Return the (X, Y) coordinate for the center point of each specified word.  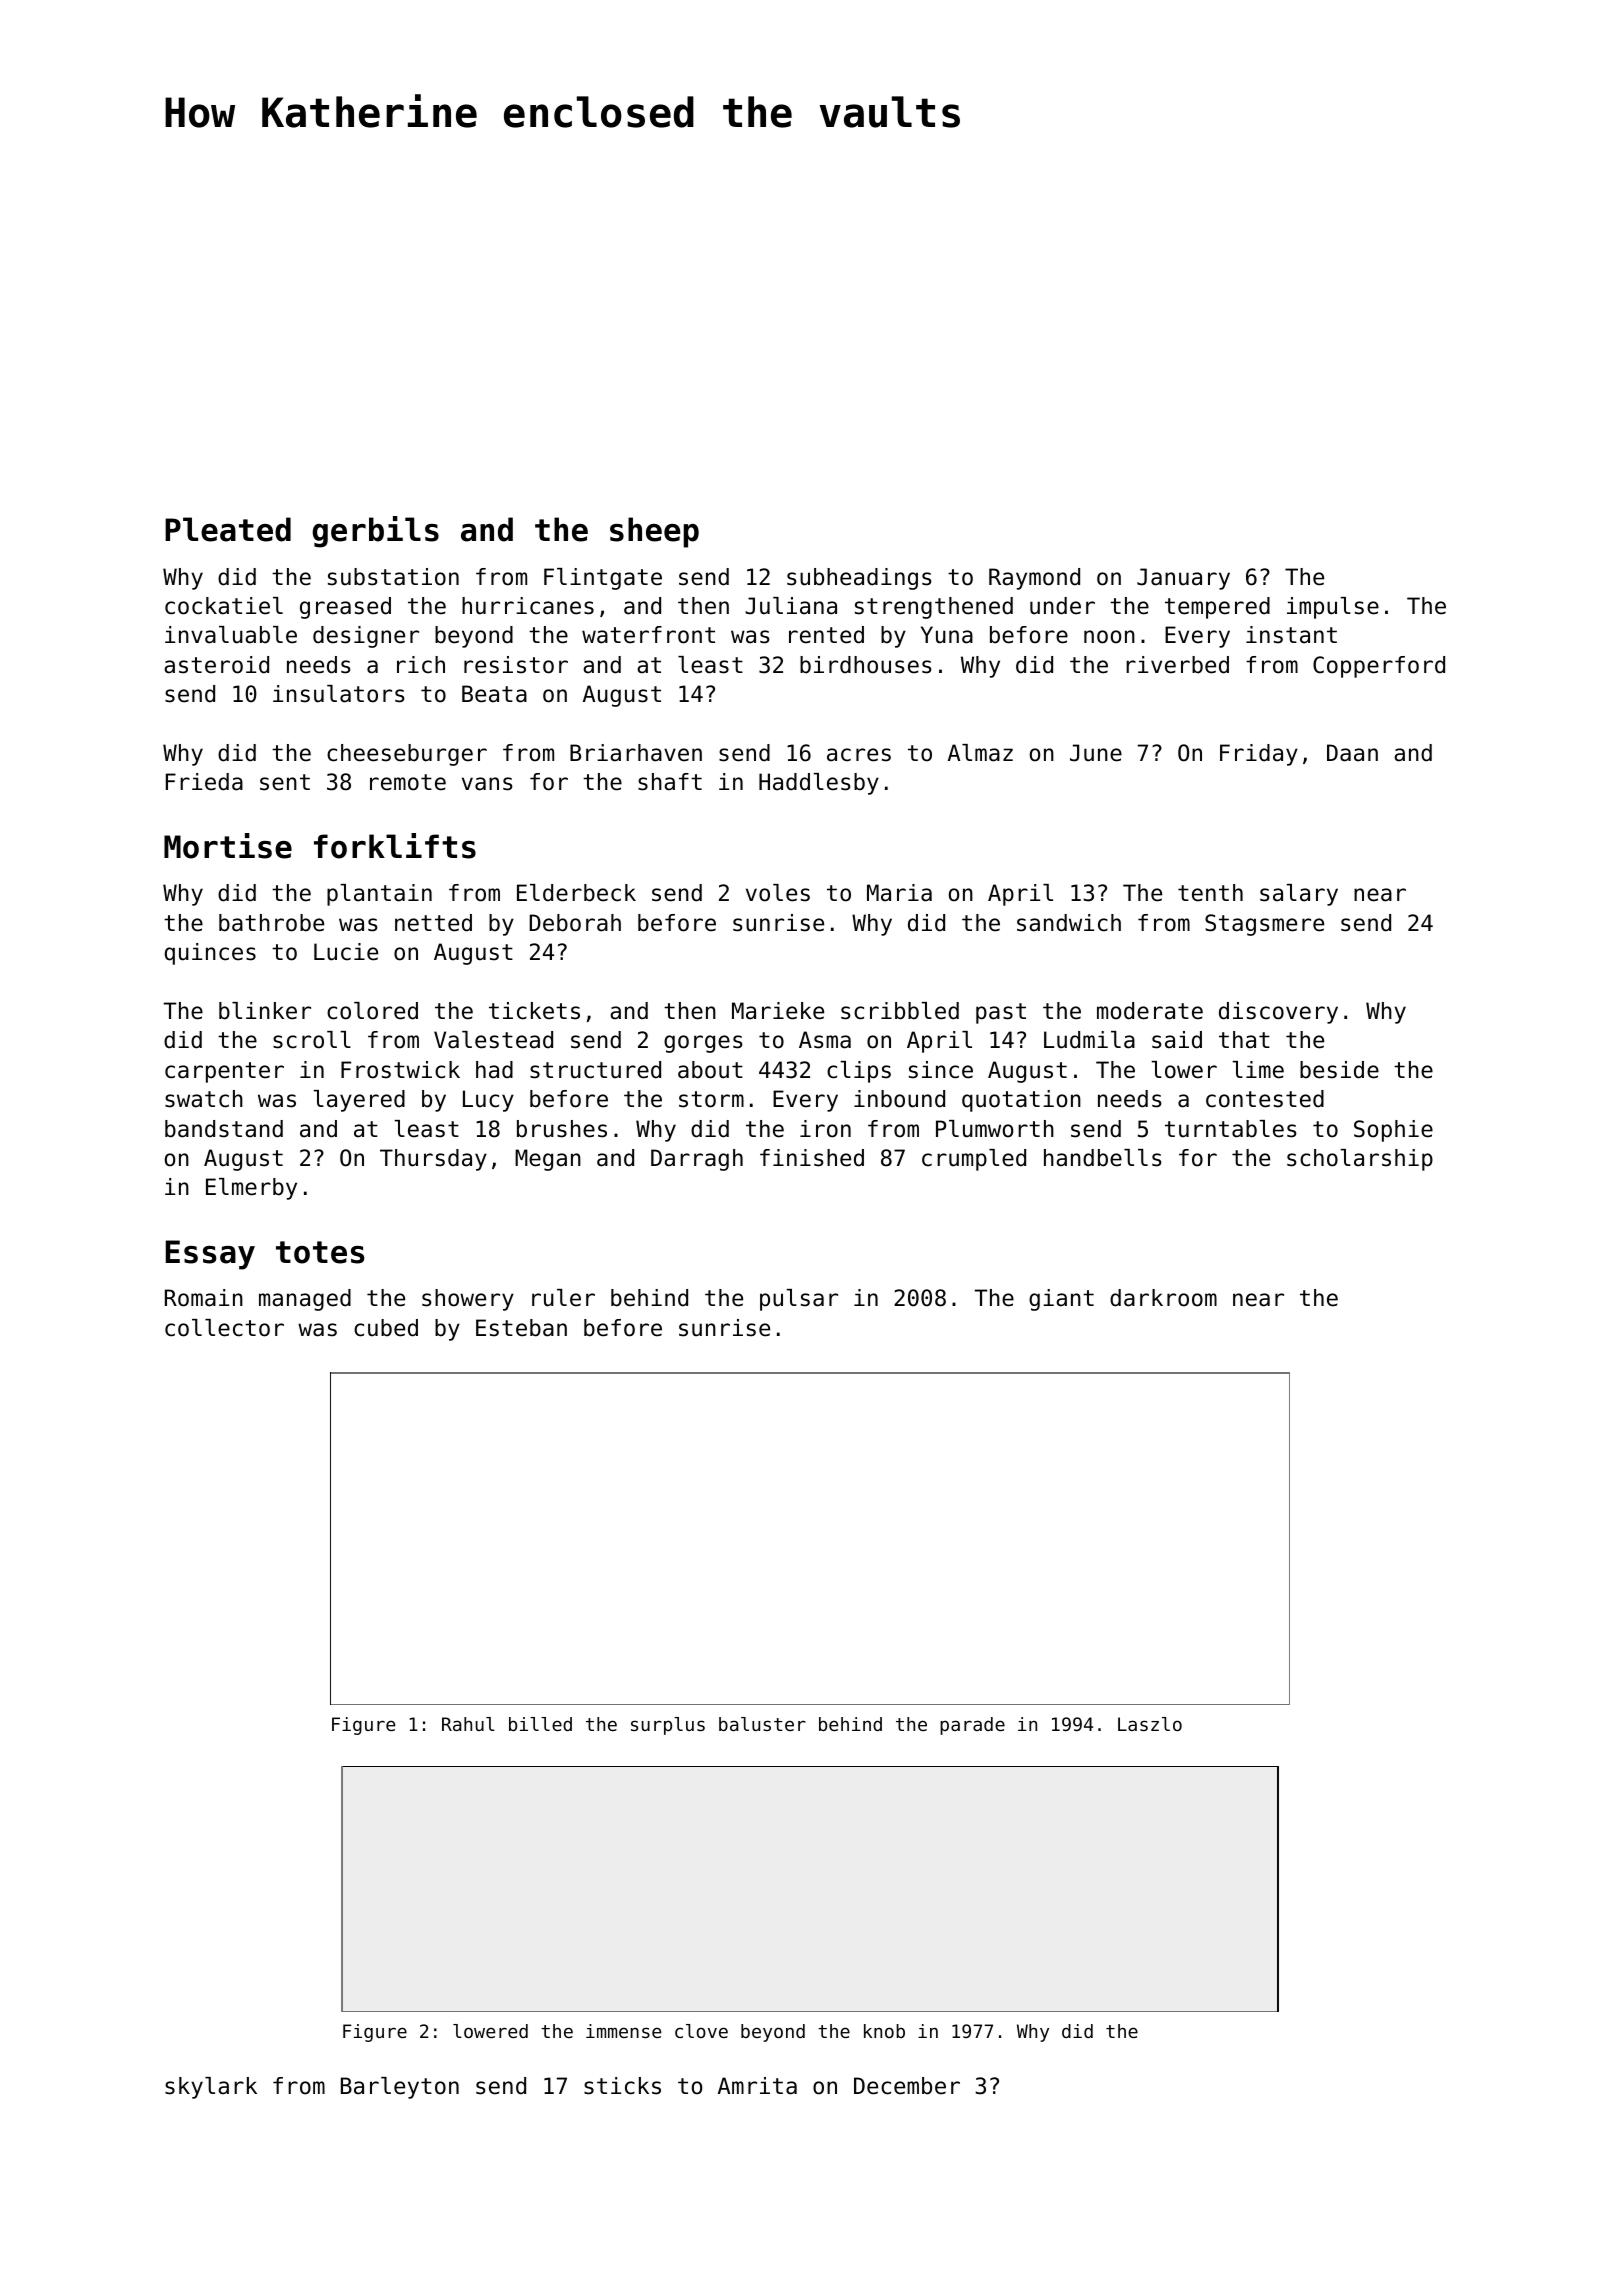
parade (972, 1726)
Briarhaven (636, 753)
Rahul (468, 1724)
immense (623, 2031)
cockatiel (224, 606)
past (1001, 1013)
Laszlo (1150, 1724)
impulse (1333, 608)
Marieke (778, 1011)
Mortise (228, 846)
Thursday (433, 1160)
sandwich (1069, 923)
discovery (1278, 1013)
